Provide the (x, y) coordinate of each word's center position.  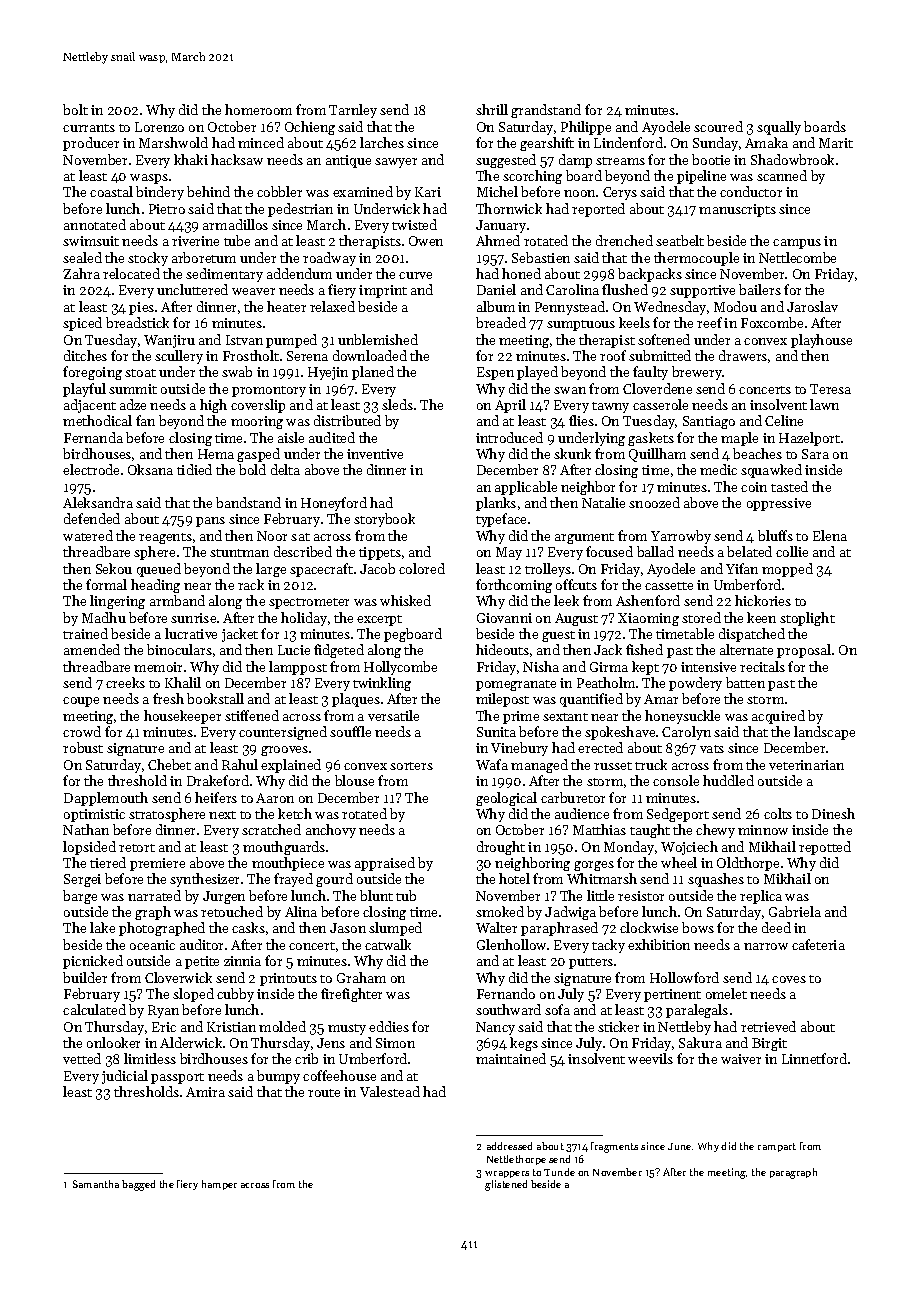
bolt (75, 109)
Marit (836, 143)
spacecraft (321, 570)
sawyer (396, 163)
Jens (331, 1043)
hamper (219, 1185)
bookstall (215, 698)
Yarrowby (681, 537)
